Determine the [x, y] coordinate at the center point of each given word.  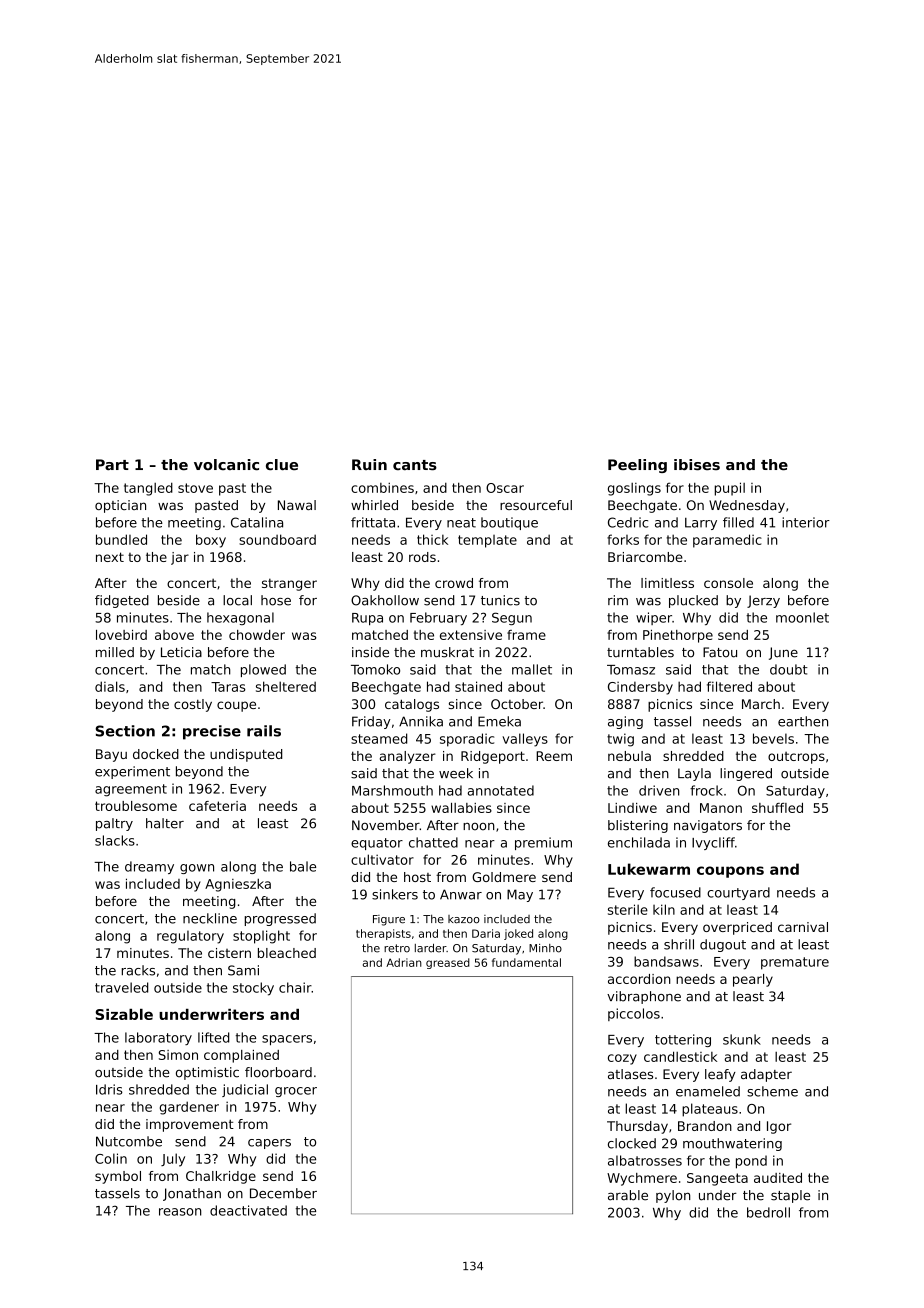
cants [415, 465]
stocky [253, 989]
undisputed [246, 755]
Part [112, 465]
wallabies [461, 808]
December [283, 1193]
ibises [697, 465]
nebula [629, 756]
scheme [772, 1091]
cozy [622, 1059]
